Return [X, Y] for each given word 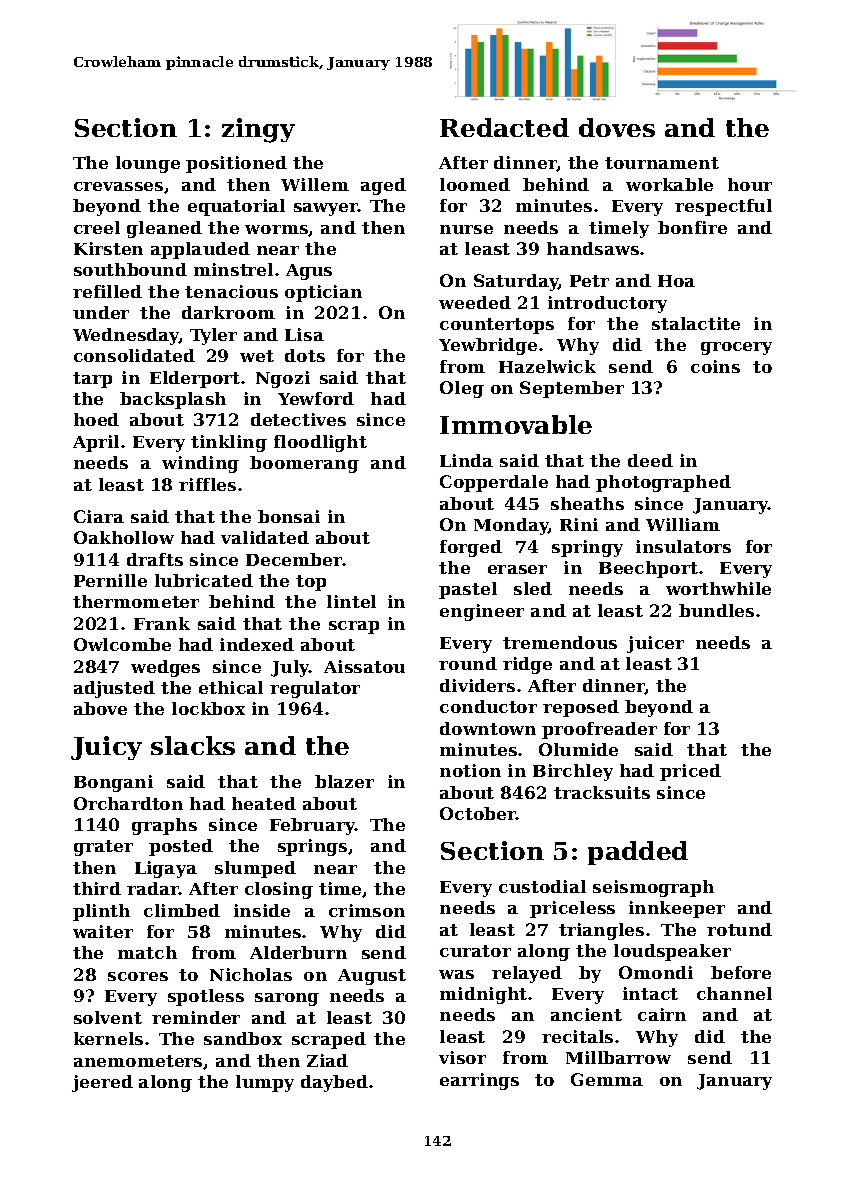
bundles [716, 610]
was [456, 974]
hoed [96, 419]
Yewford [316, 398]
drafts [155, 559]
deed [650, 460]
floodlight [320, 443]
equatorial [236, 207]
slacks [193, 745]
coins [715, 366]
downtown [488, 728]
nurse [466, 229]
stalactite [696, 323]
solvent [108, 1017]
